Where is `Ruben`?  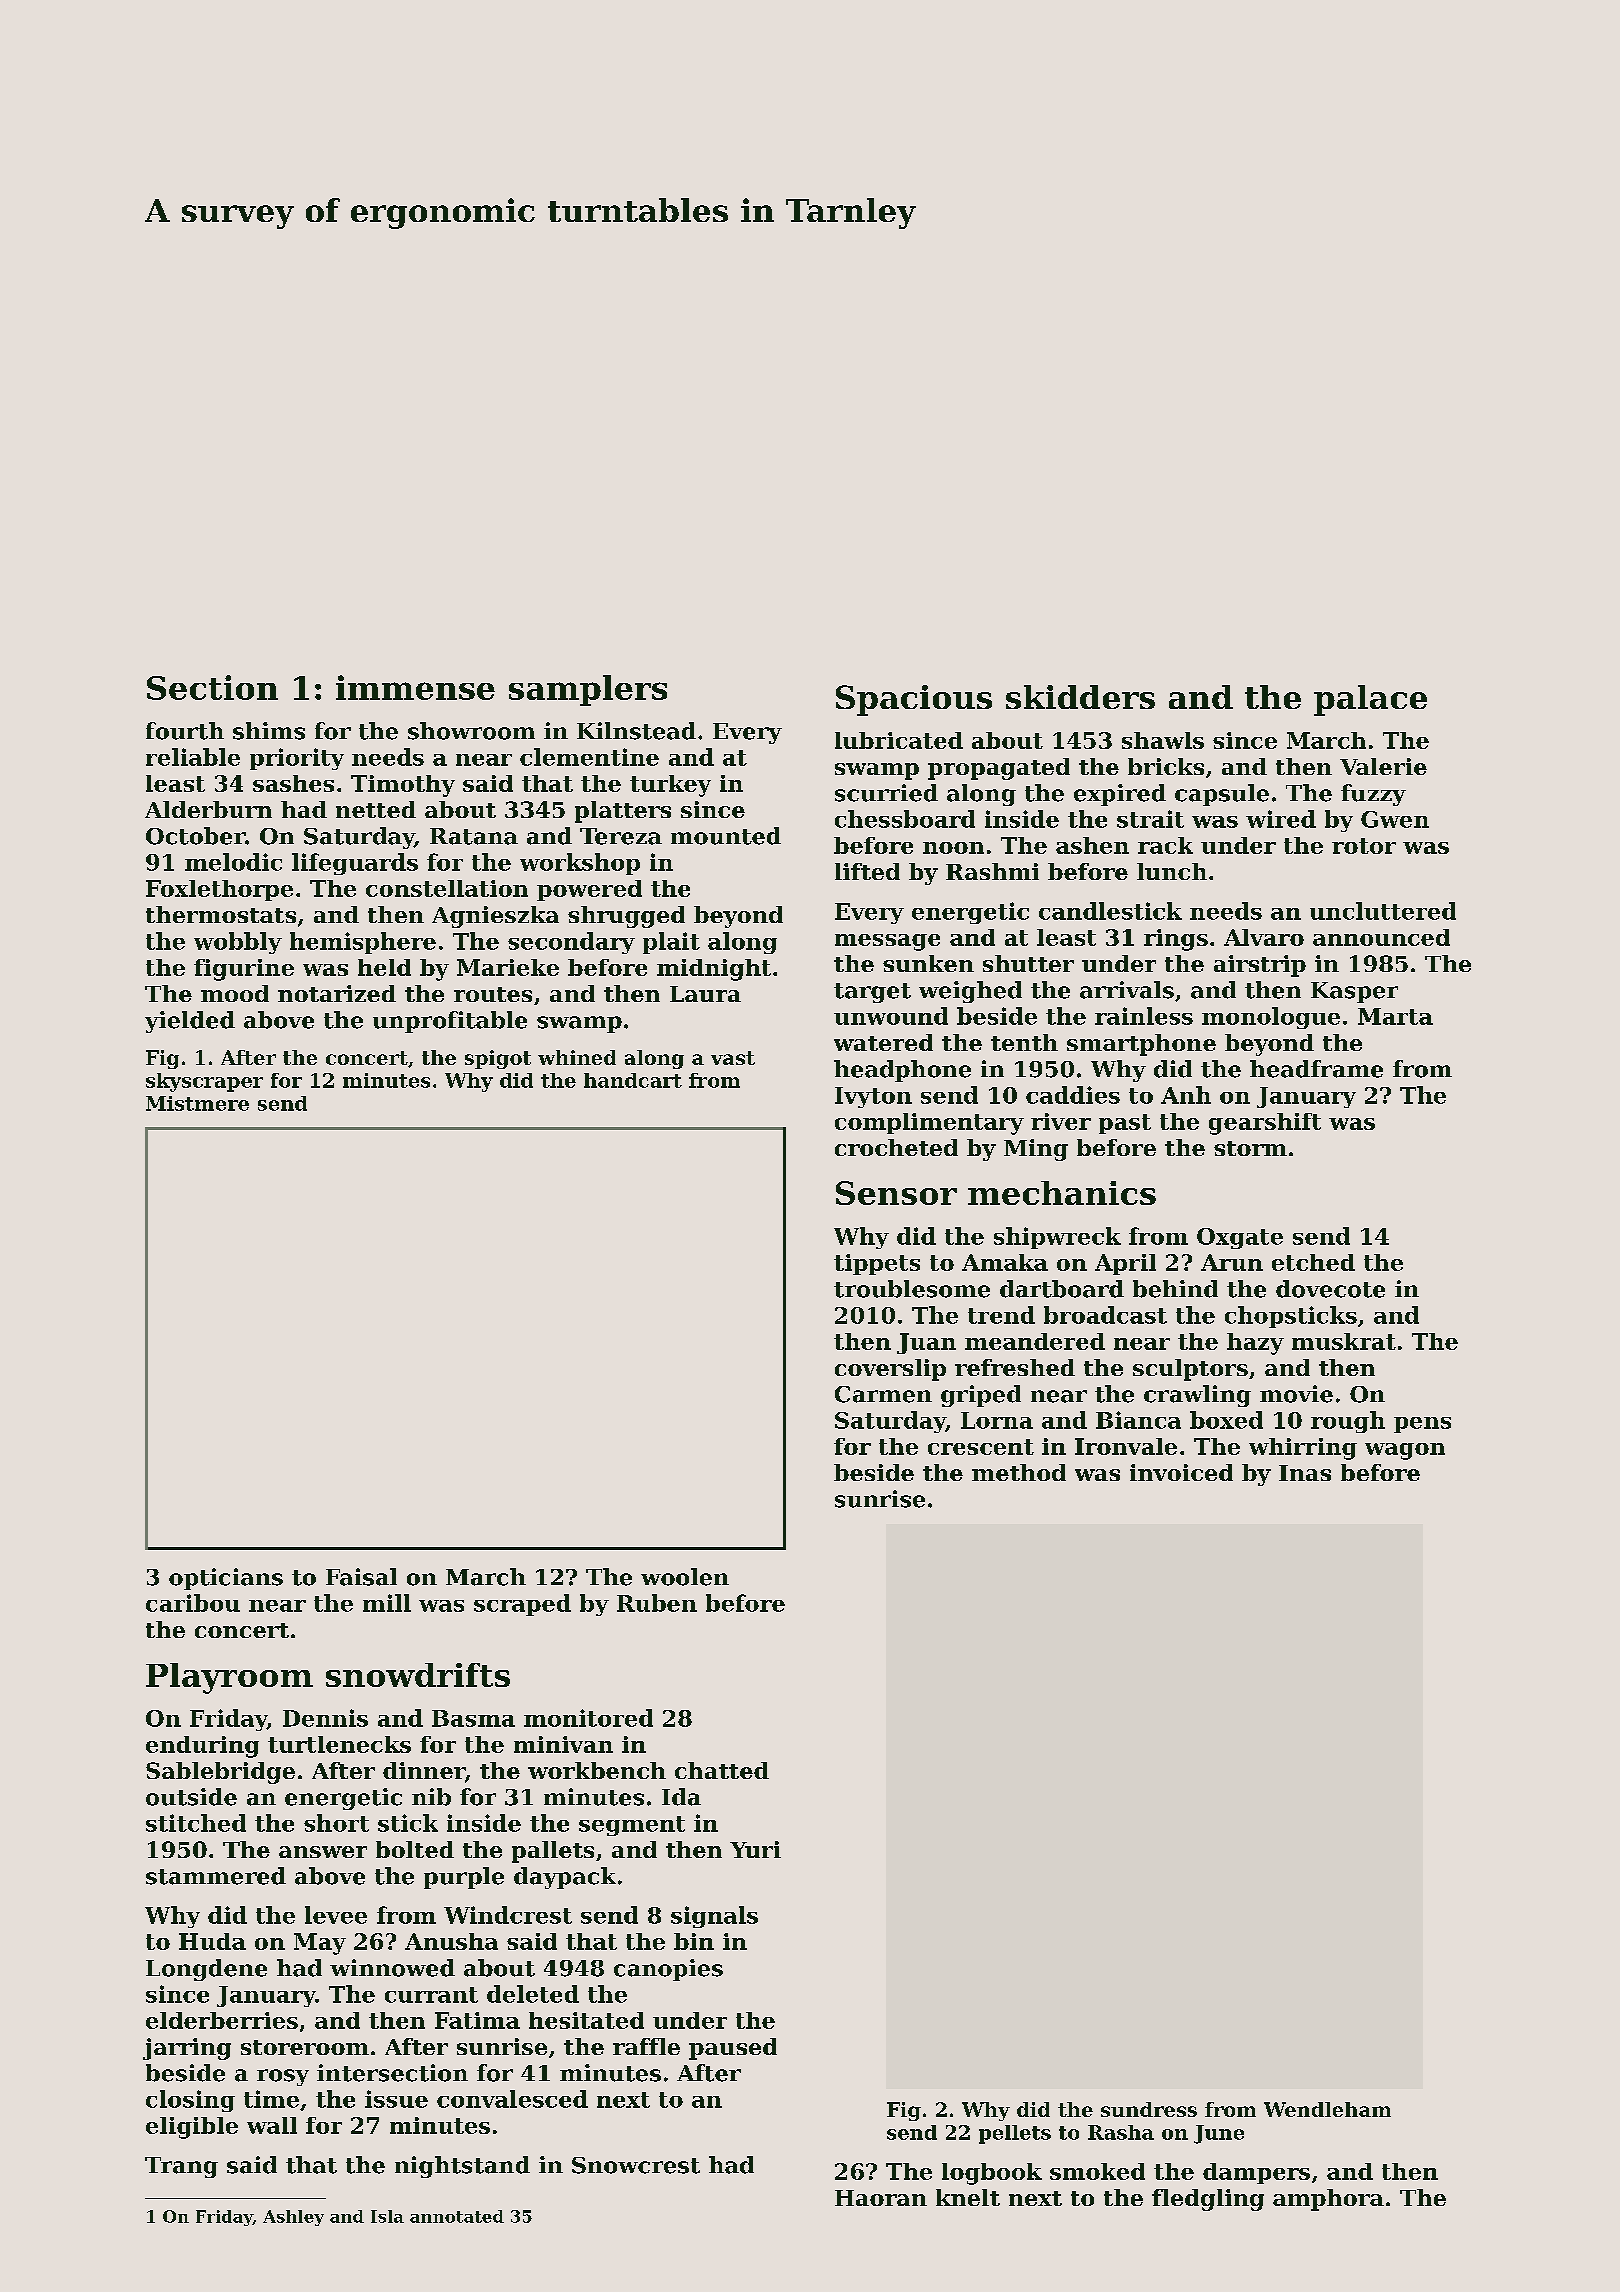
Ruben is located at coordinates (657, 1603).
